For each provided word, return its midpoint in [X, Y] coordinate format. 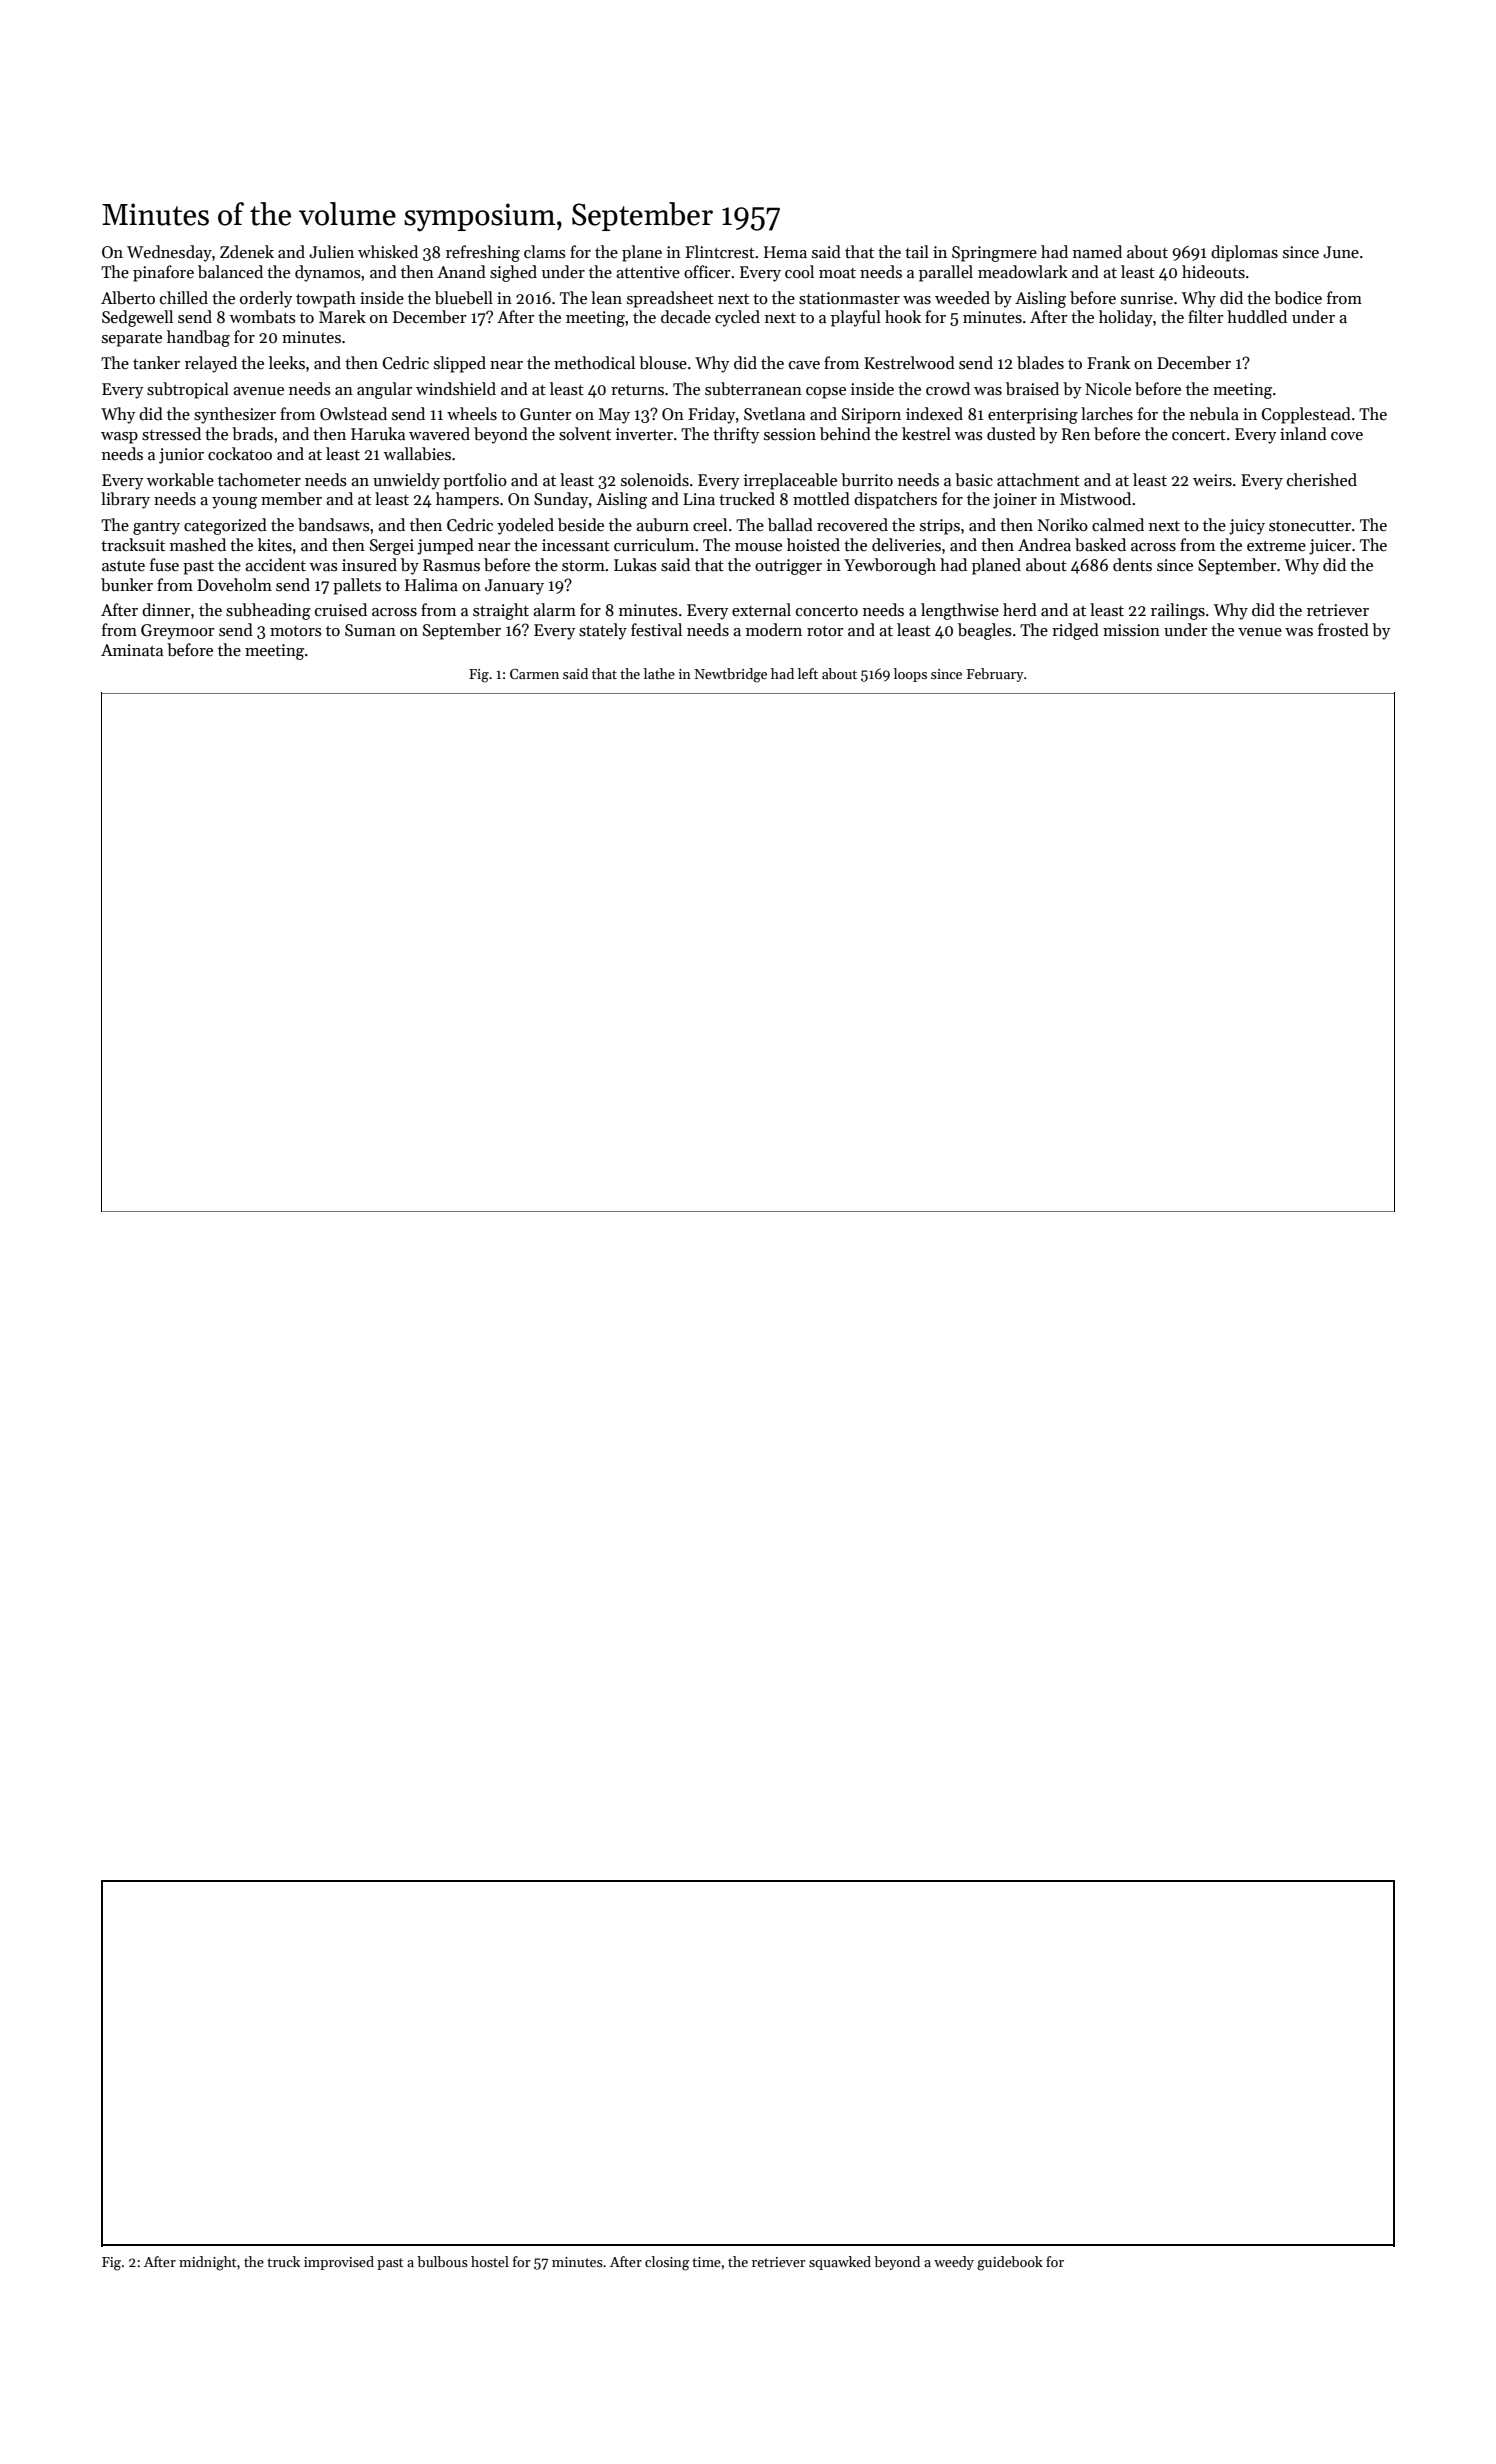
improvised [339, 2263]
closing [667, 2263]
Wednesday [169, 253]
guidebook [1010, 2263]
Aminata [132, 650]
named [1097, 252]
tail [917, 252]
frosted [1343, 630]
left [808, 673]
